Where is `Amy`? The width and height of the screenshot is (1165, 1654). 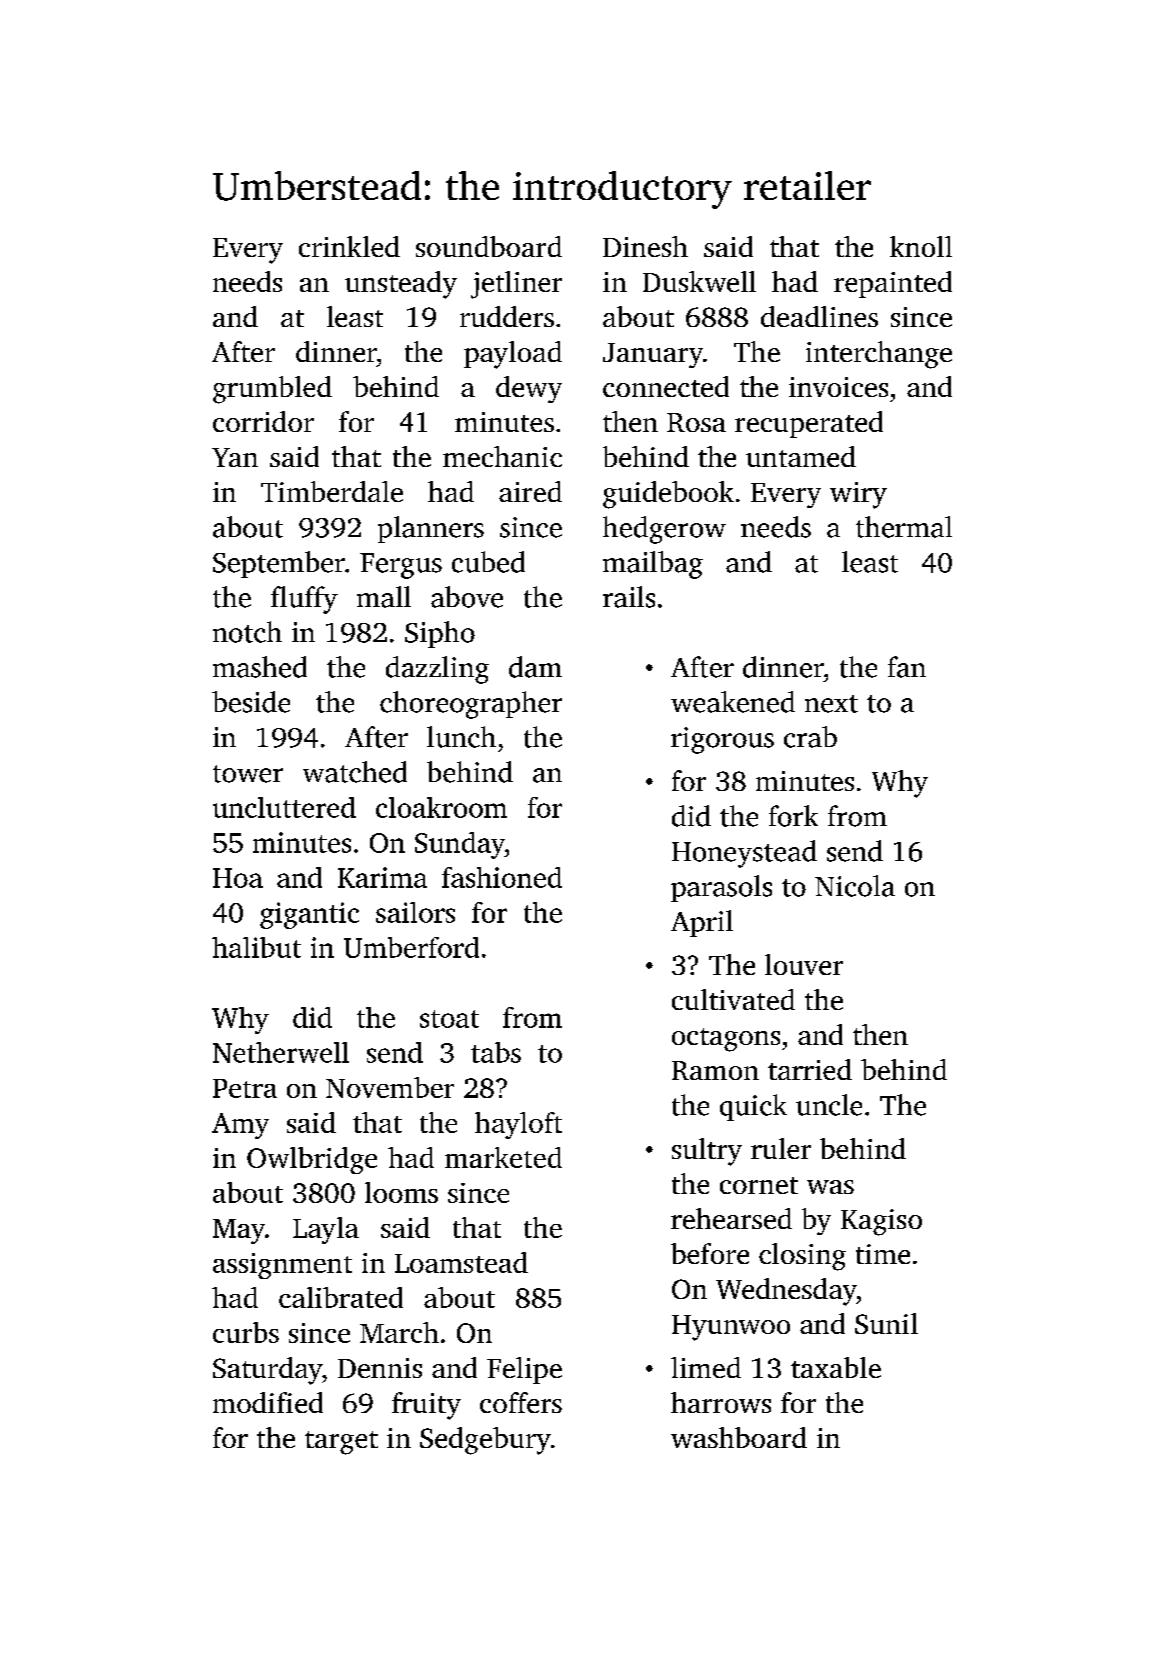 Amy is located at coordinates (240, 1126).
